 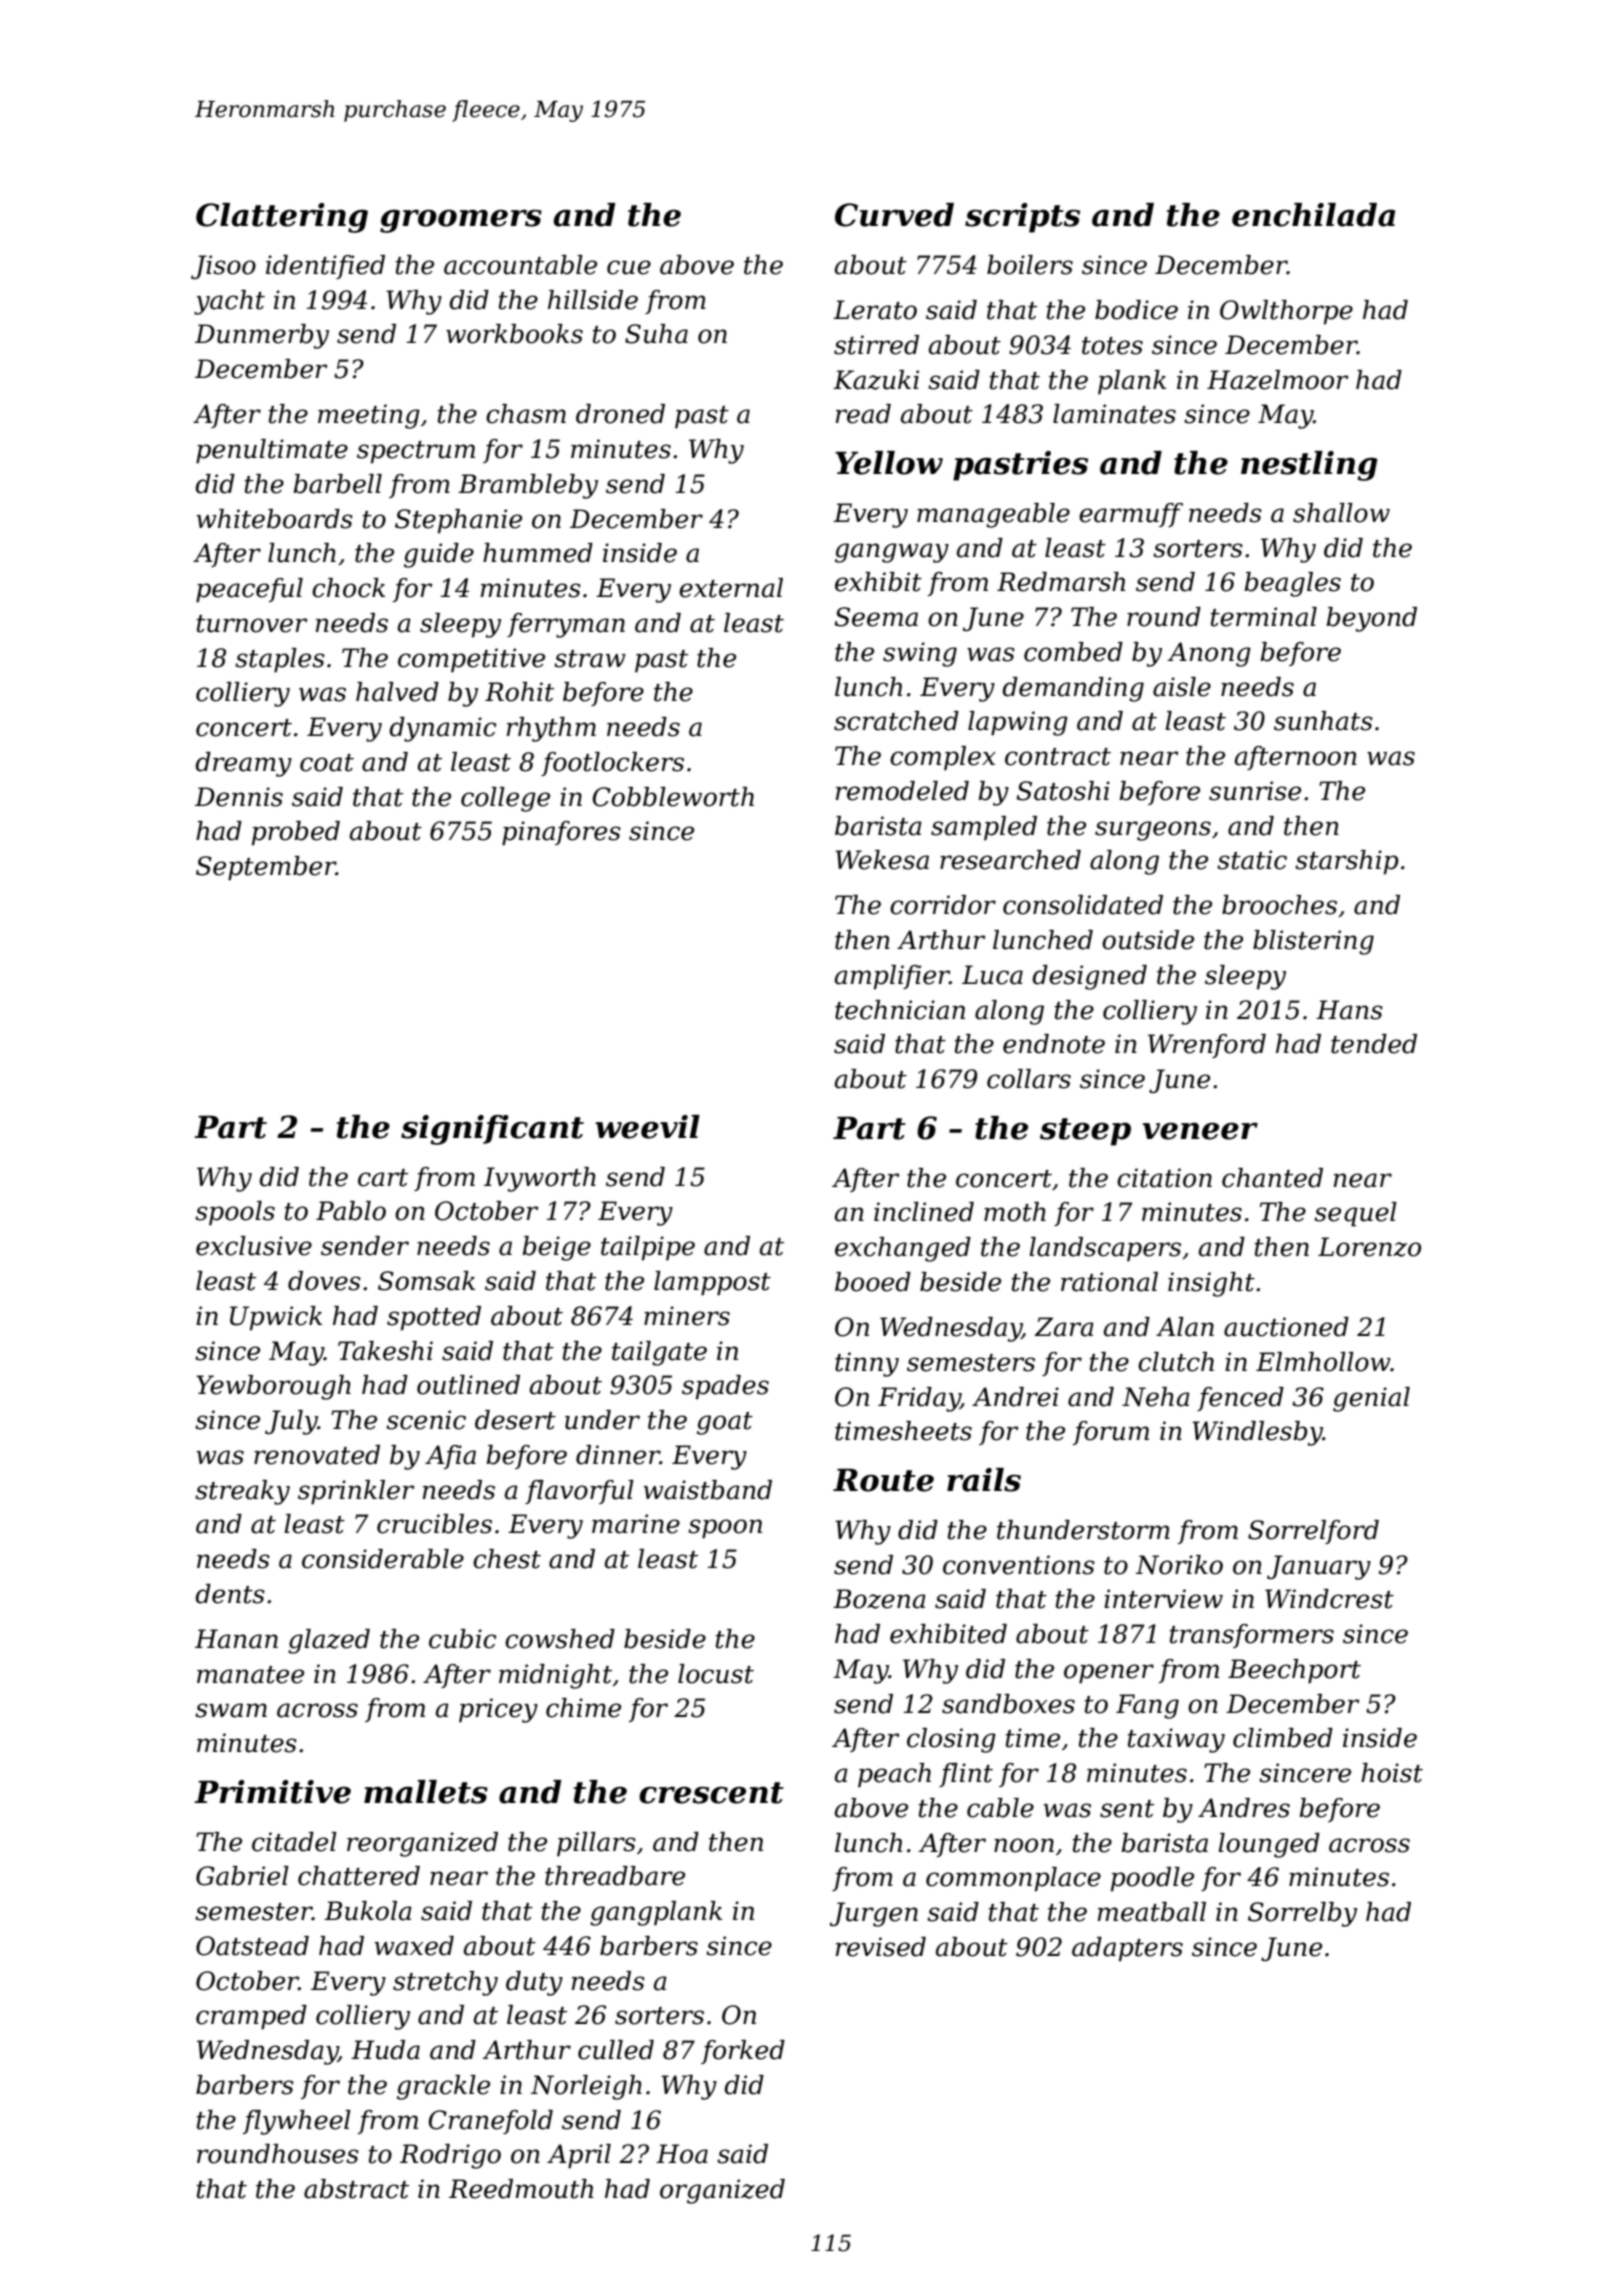 What do you see at coordinates (1323, 721) in the screenshot?
I see `sunhats` at bounding box center [1323, 721].
